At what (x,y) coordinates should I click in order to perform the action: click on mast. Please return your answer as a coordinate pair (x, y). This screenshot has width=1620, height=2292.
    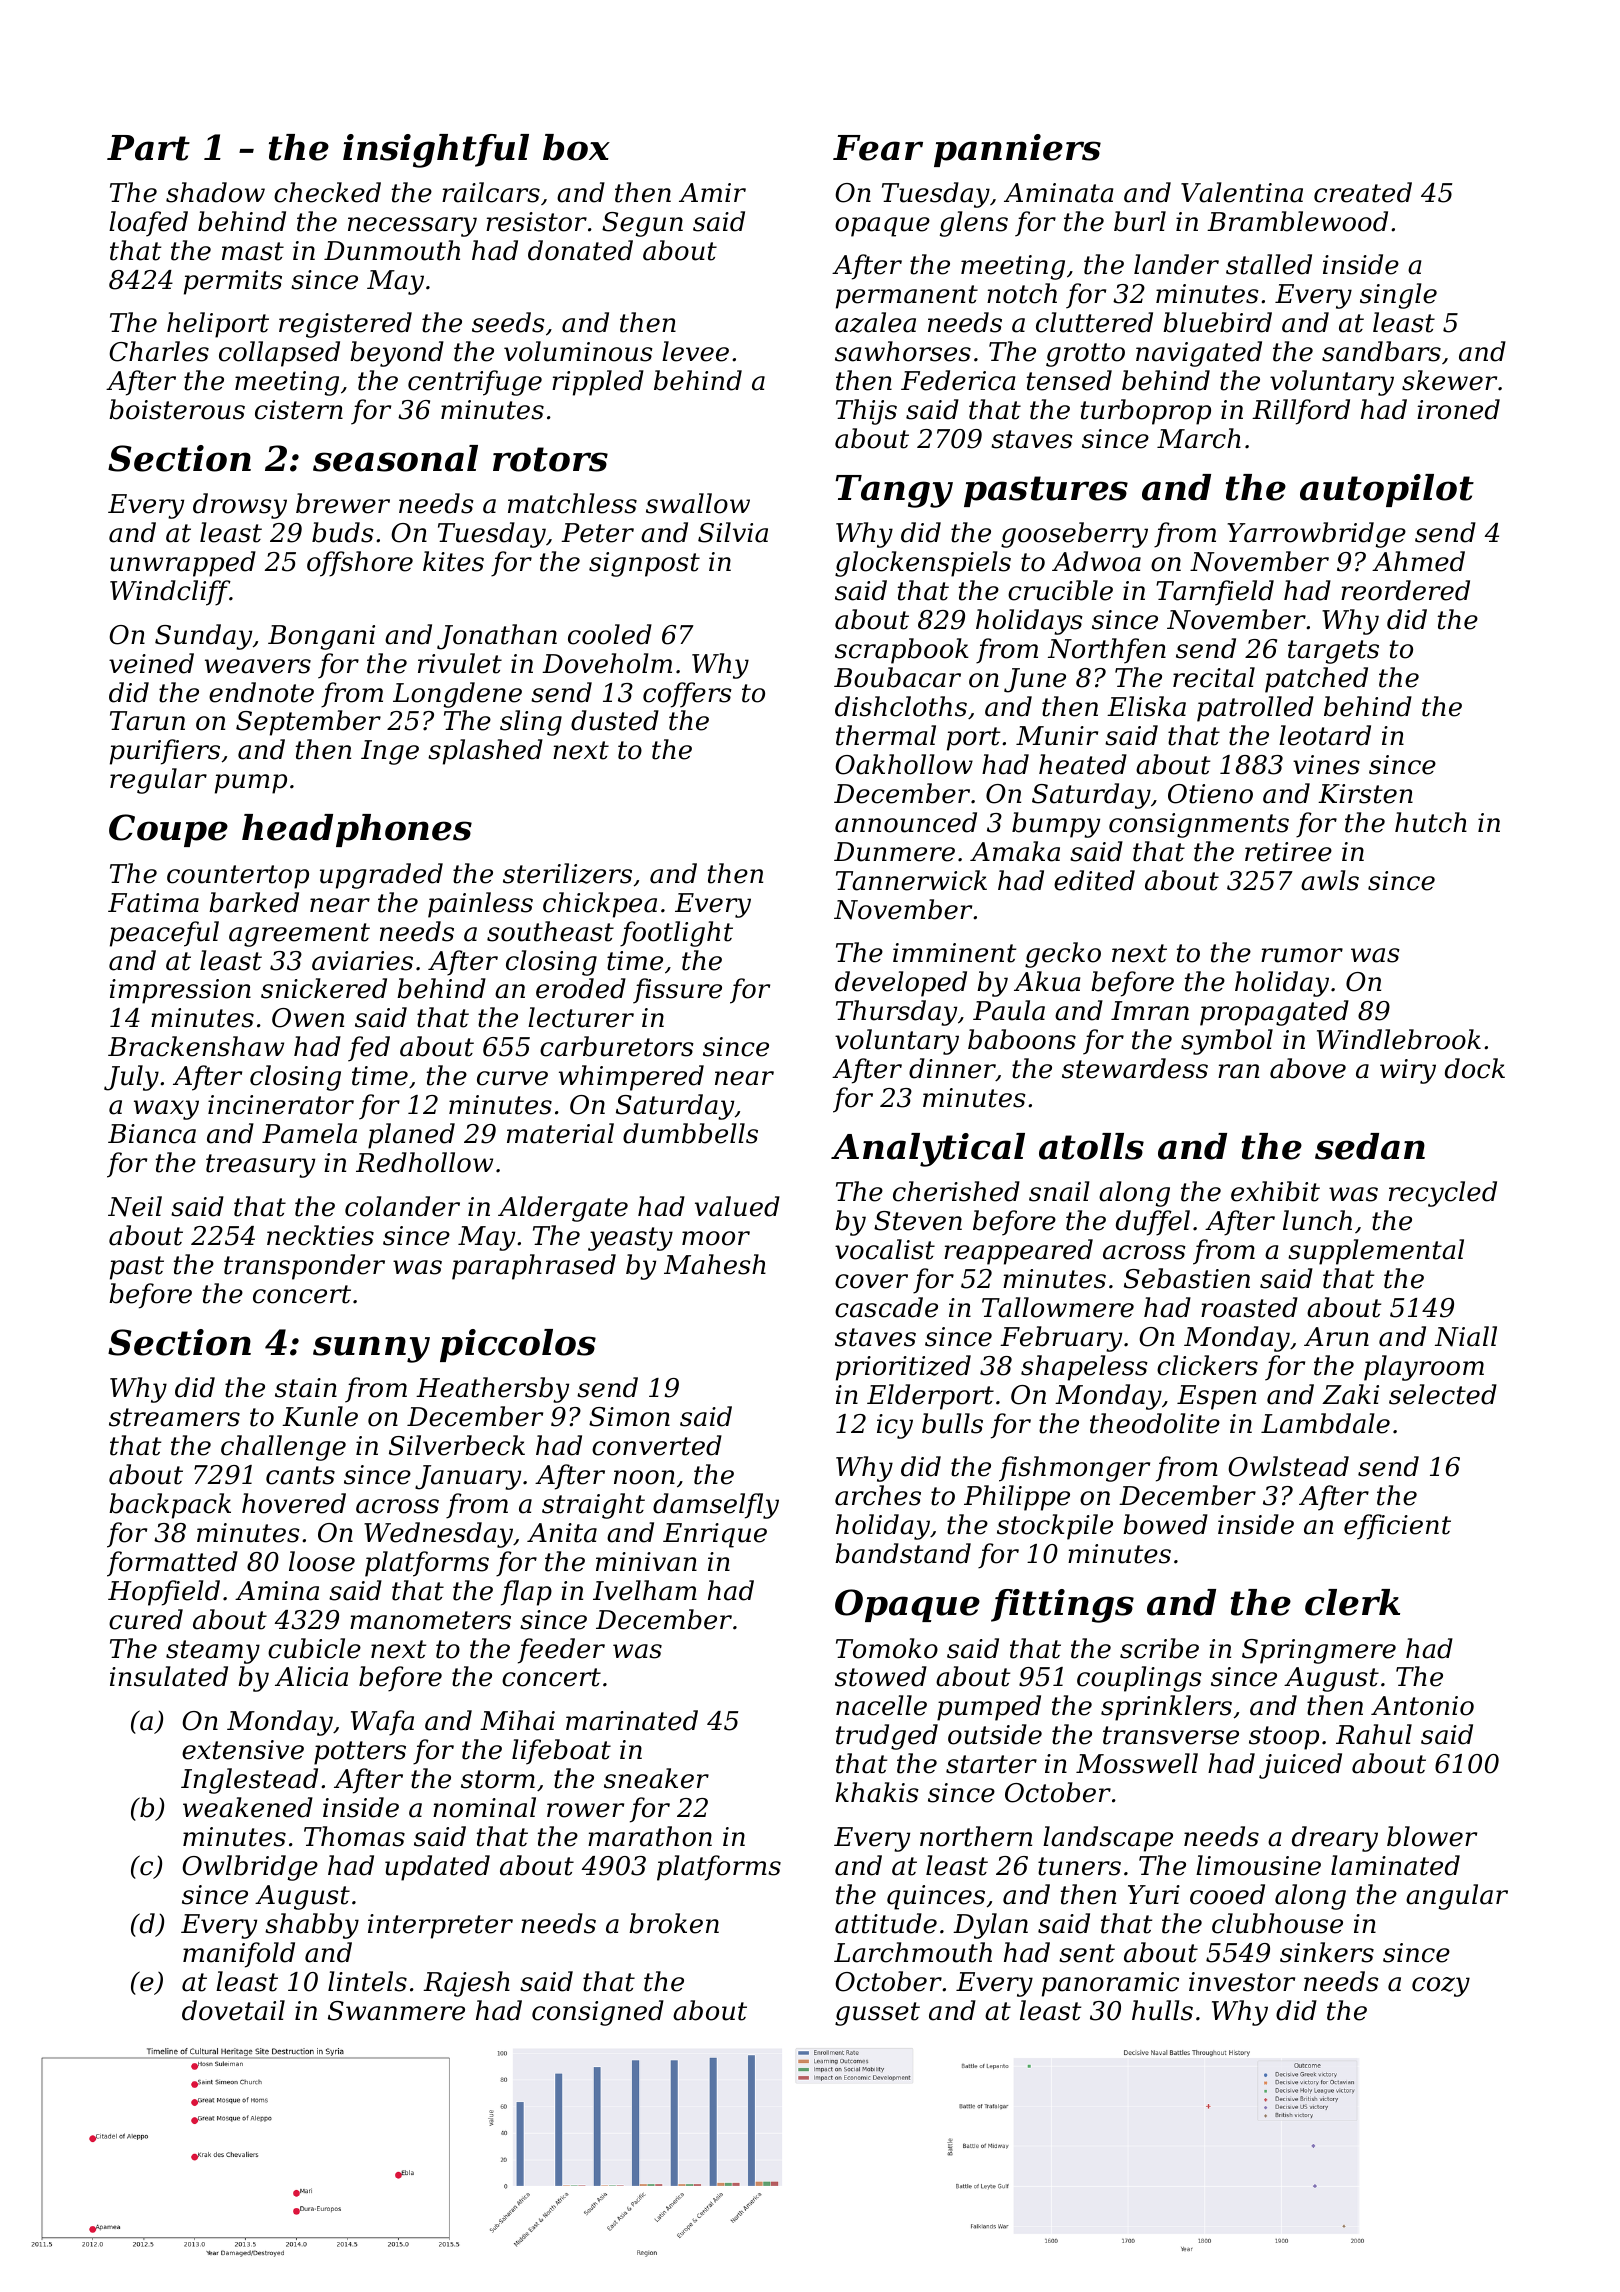
    Looking at the image, I should click on (253, 251).
